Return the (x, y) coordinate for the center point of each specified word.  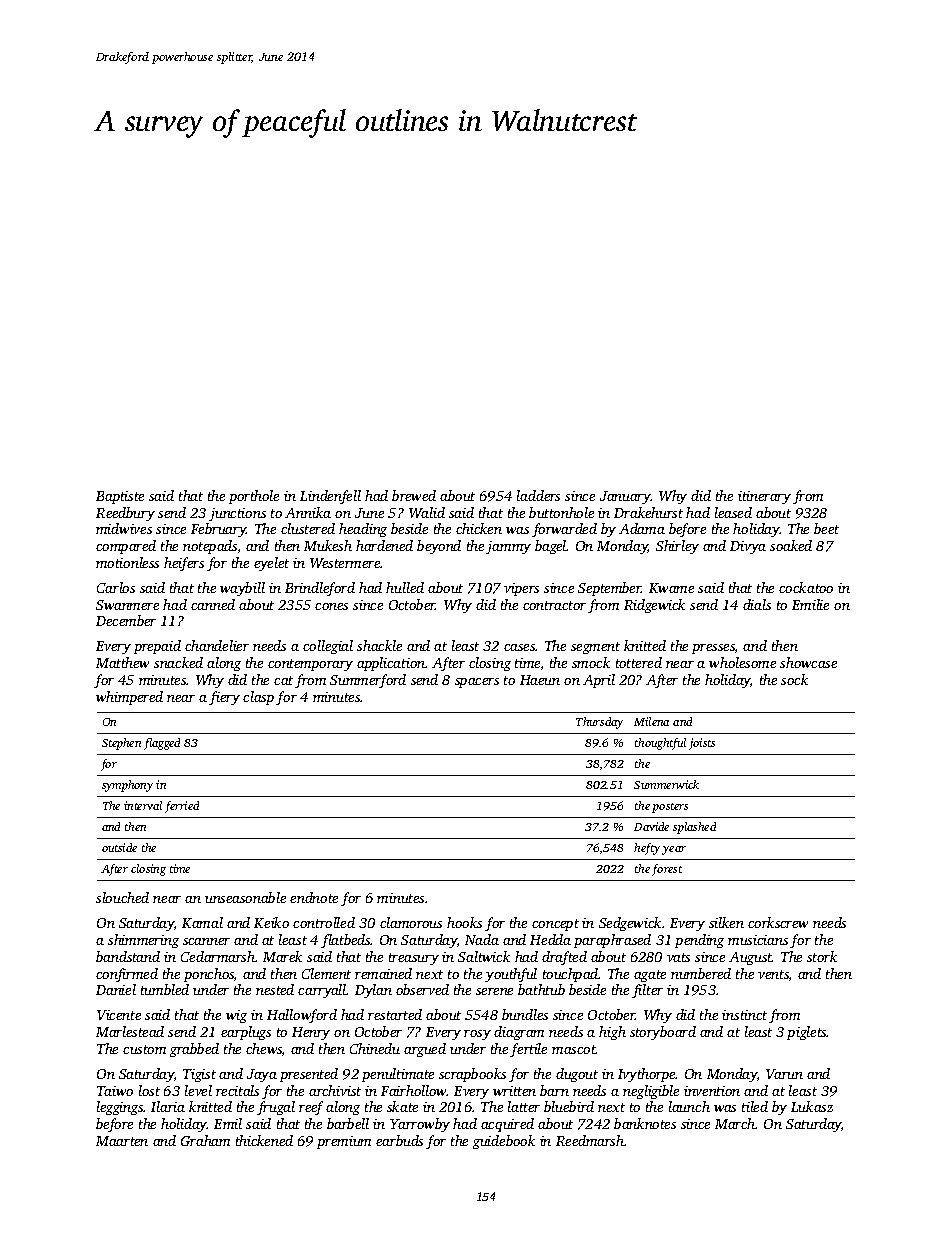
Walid (427, 512)
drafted (564, 958)
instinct (744, 1015)
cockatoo (806, 587)
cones (331, 606)
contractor (554, 605)
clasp (258, 698)
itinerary (764, 497)
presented (309, 1075)
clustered (308, 528)
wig (236, 1016)
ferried (182, 807)
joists (702, 744)
